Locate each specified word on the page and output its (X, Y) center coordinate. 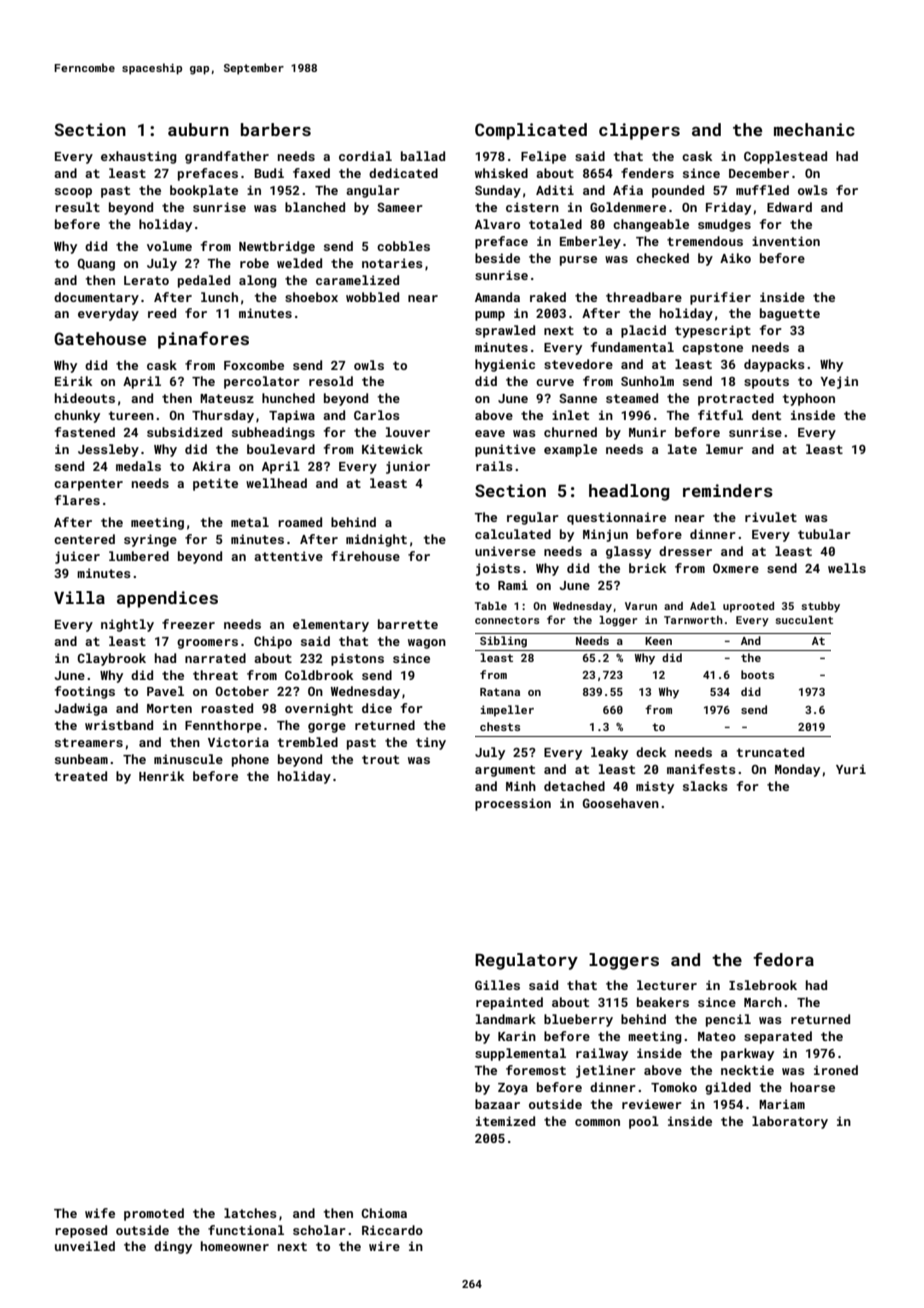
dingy (173, 1247)
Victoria (238, 742)
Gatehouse (100, 338)
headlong (629, 492)
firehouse (365, 556)
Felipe (543, 157)
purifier (720, 298)
